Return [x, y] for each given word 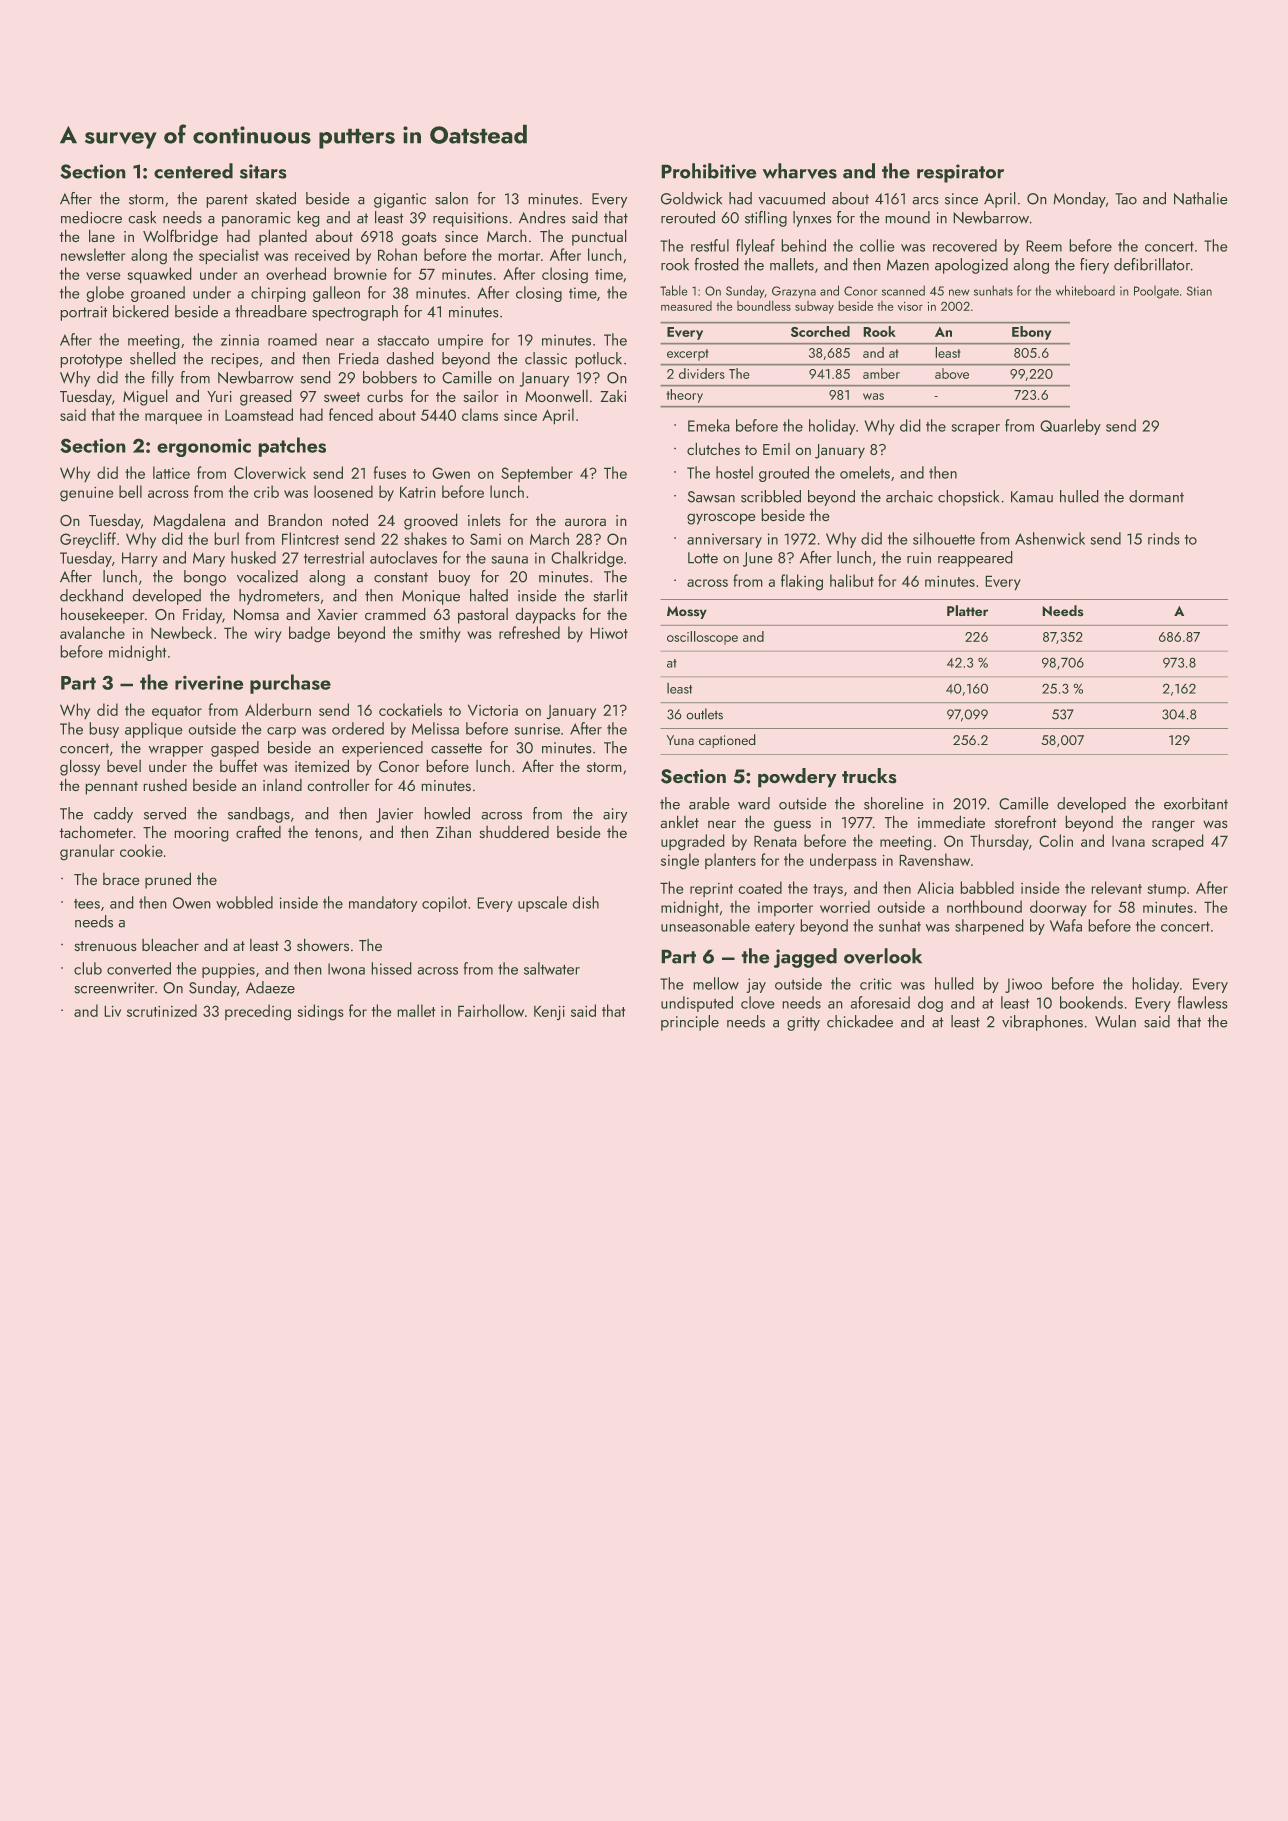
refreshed [529, 632]
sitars [263, 171]
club [88, 968]
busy [104, 730]
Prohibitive [709, 171]
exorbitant [1196, 803]
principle [690, 1023]
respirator [960, 173]
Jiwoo [1023, 985]
